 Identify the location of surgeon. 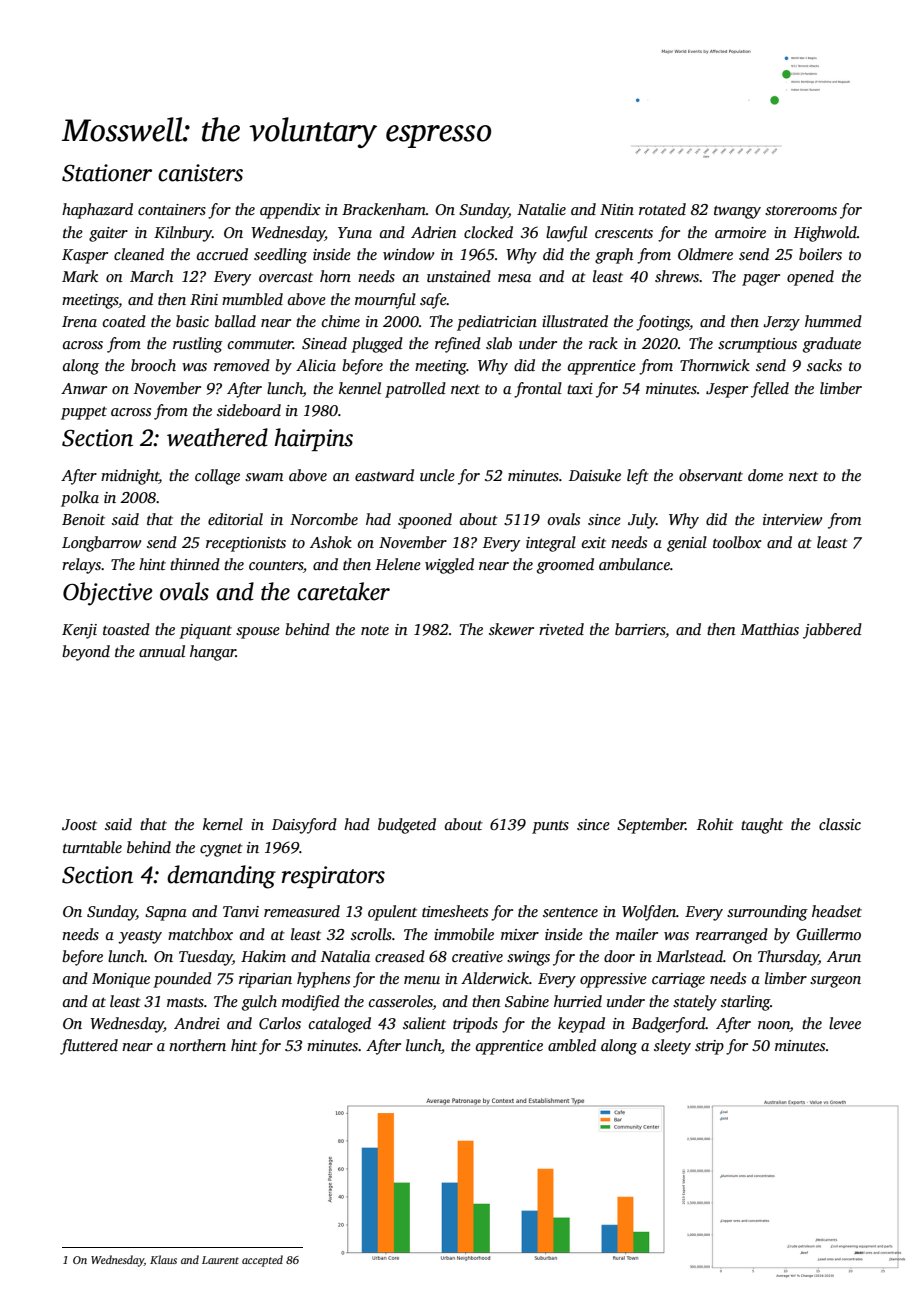
(835, 982).
